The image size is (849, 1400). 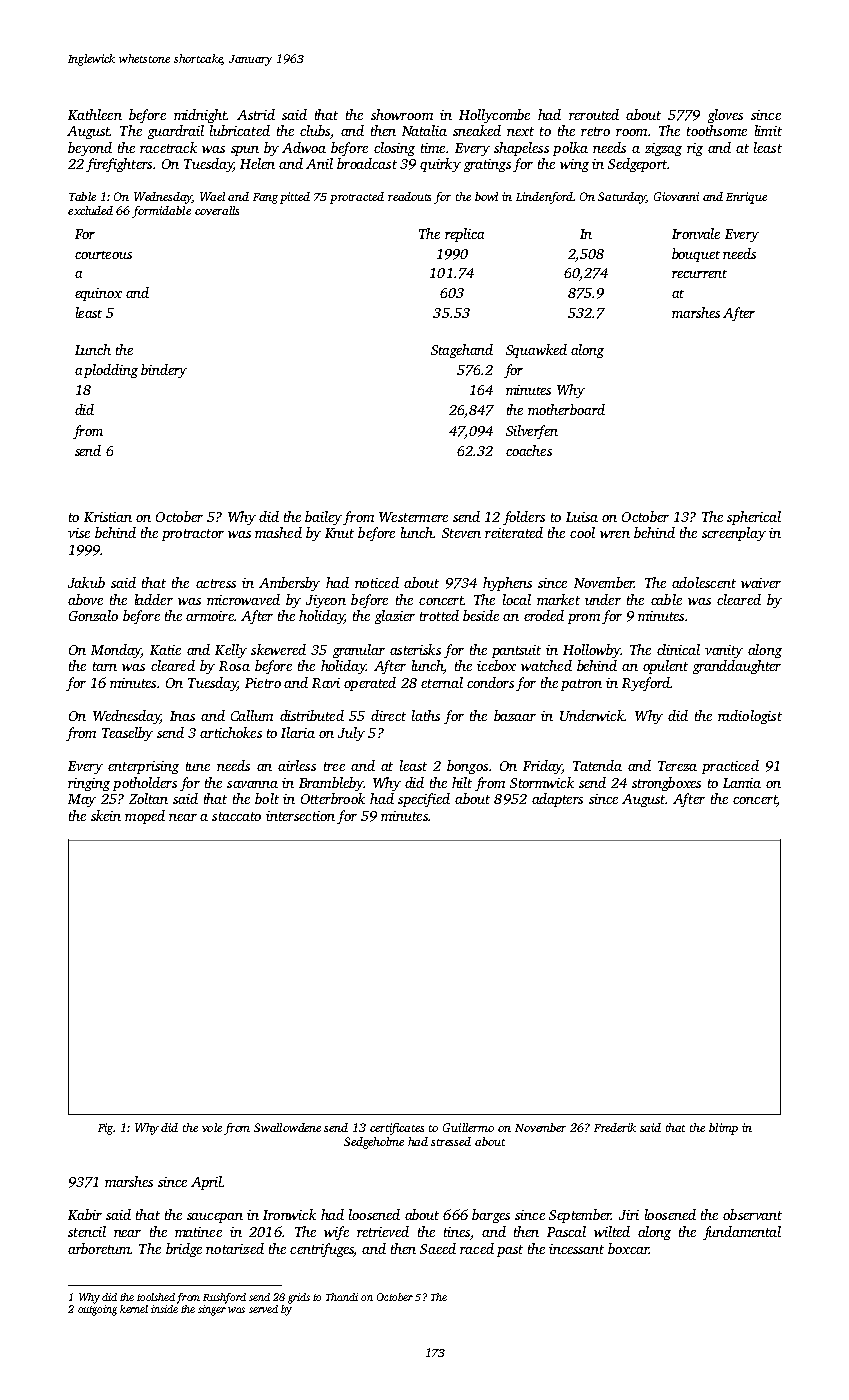 What do you see at coordinates (677, 766) in the document?
I see `Tereza` at bounding box center [677, 766].
